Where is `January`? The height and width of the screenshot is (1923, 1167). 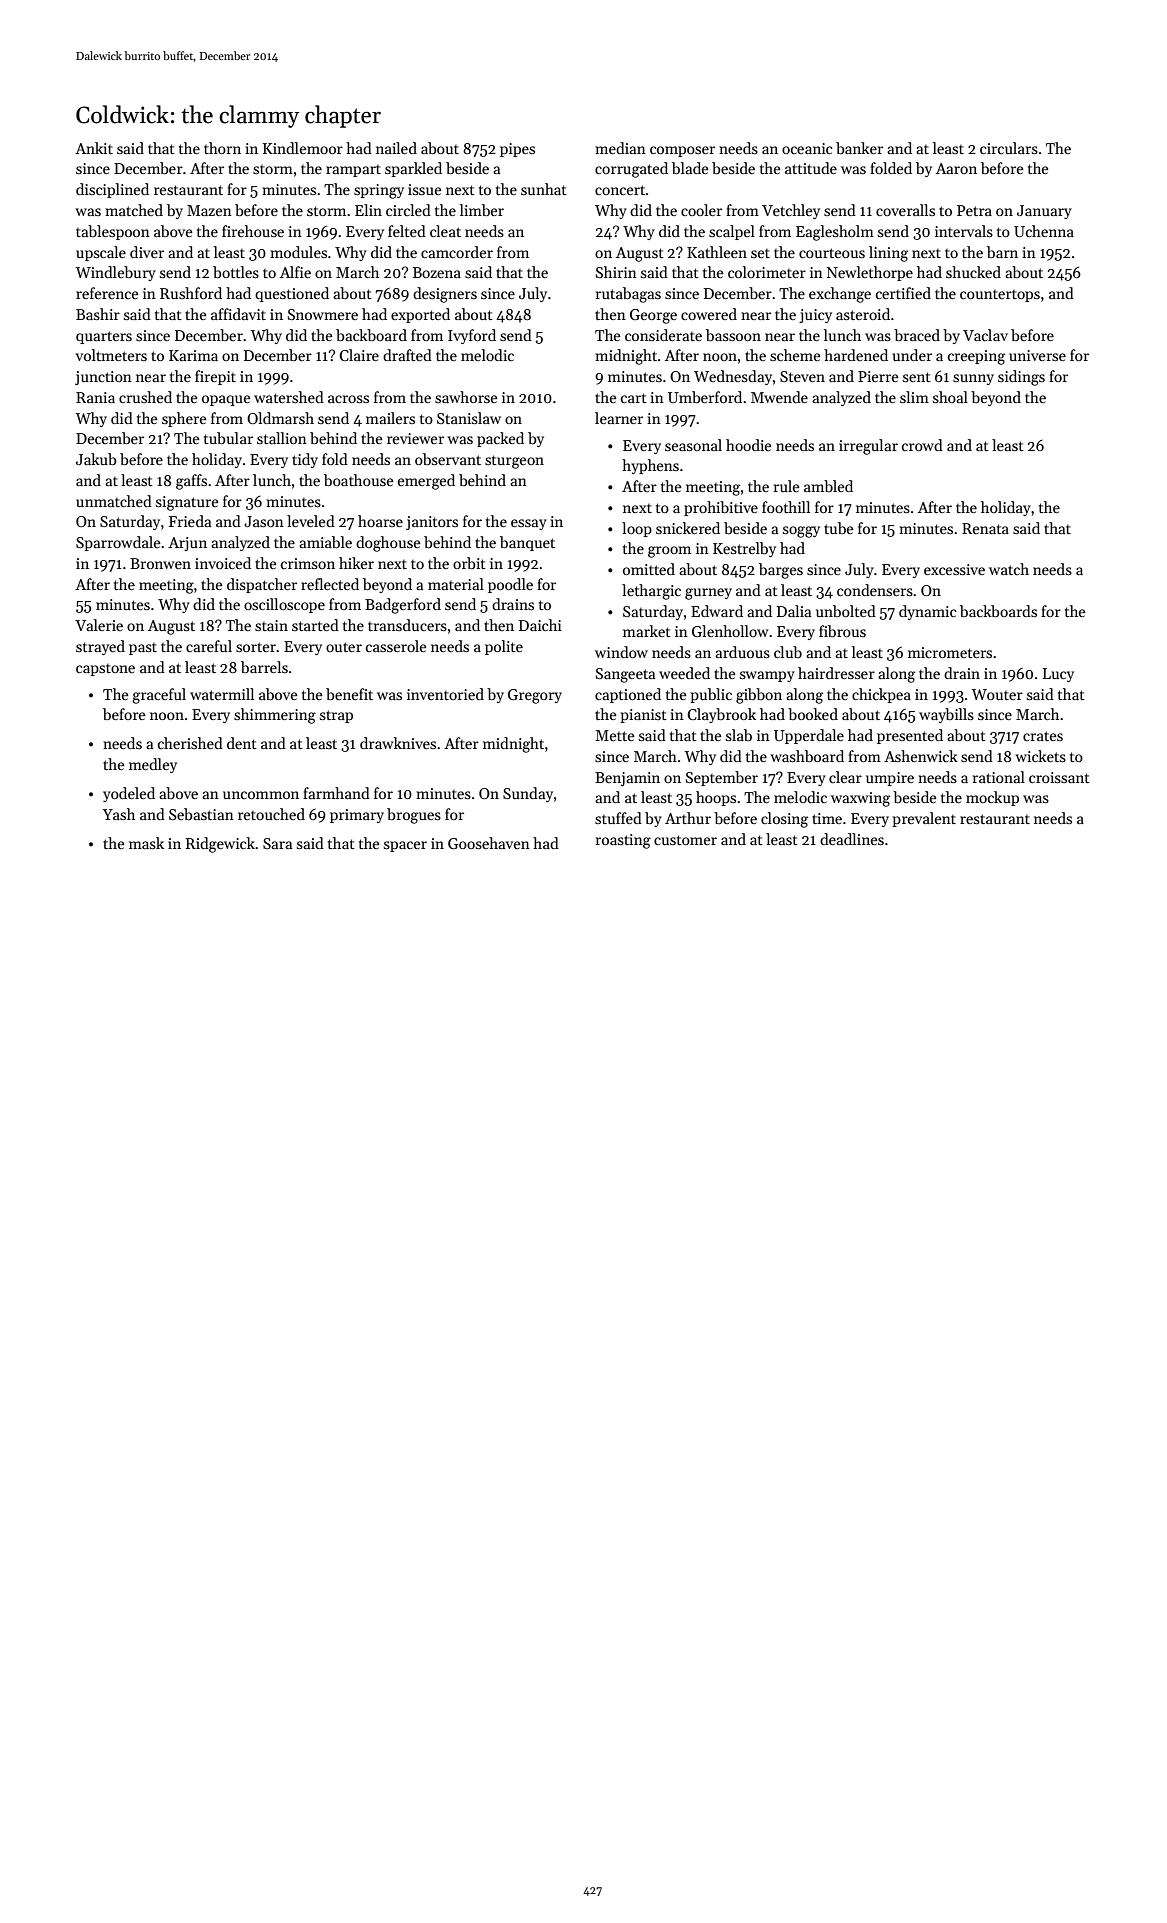
January is located at coordinates (1044, 212).
